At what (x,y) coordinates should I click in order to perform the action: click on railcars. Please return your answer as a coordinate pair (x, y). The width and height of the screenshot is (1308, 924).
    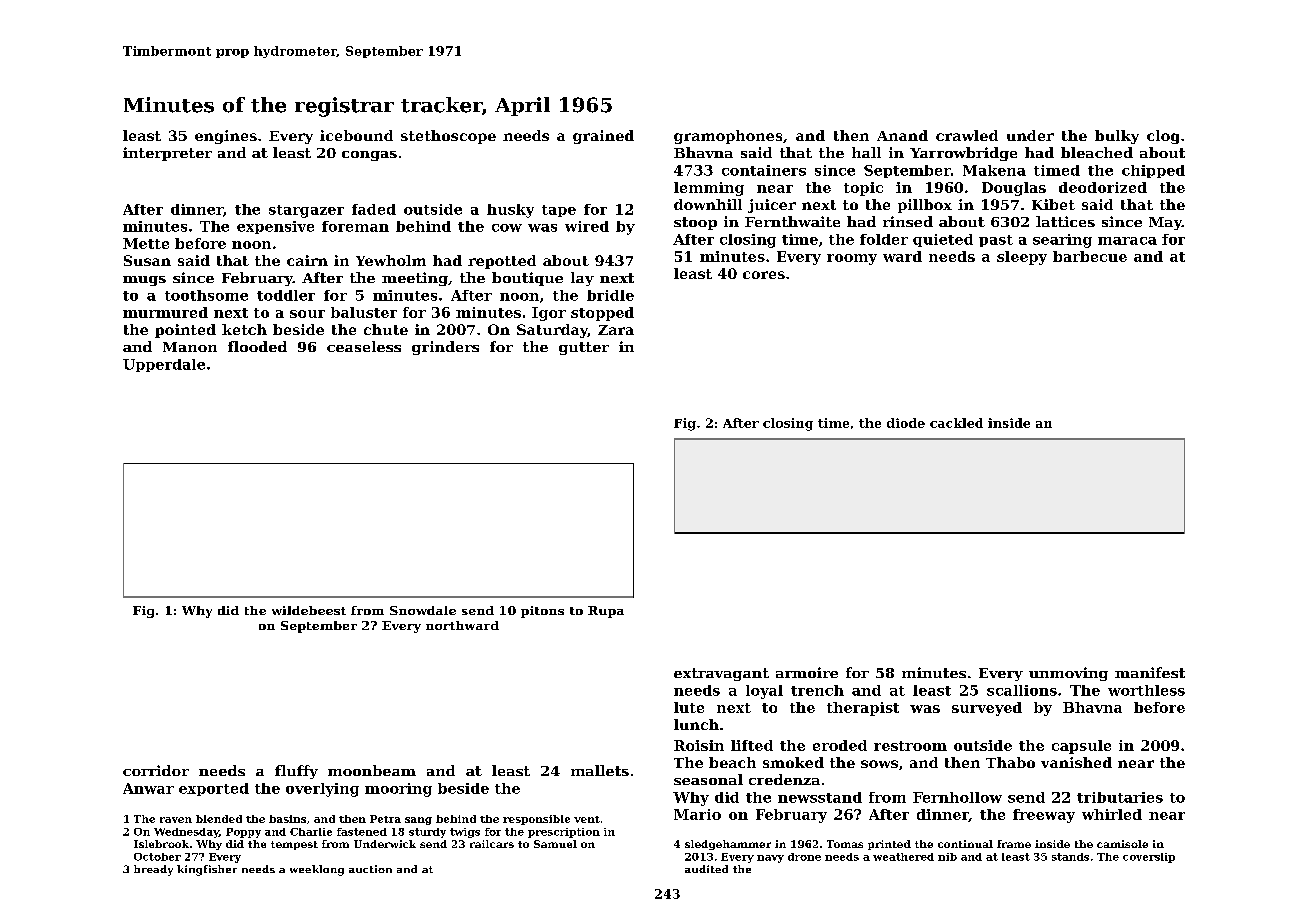
    Looking at the image, I should click on (492, 844).
